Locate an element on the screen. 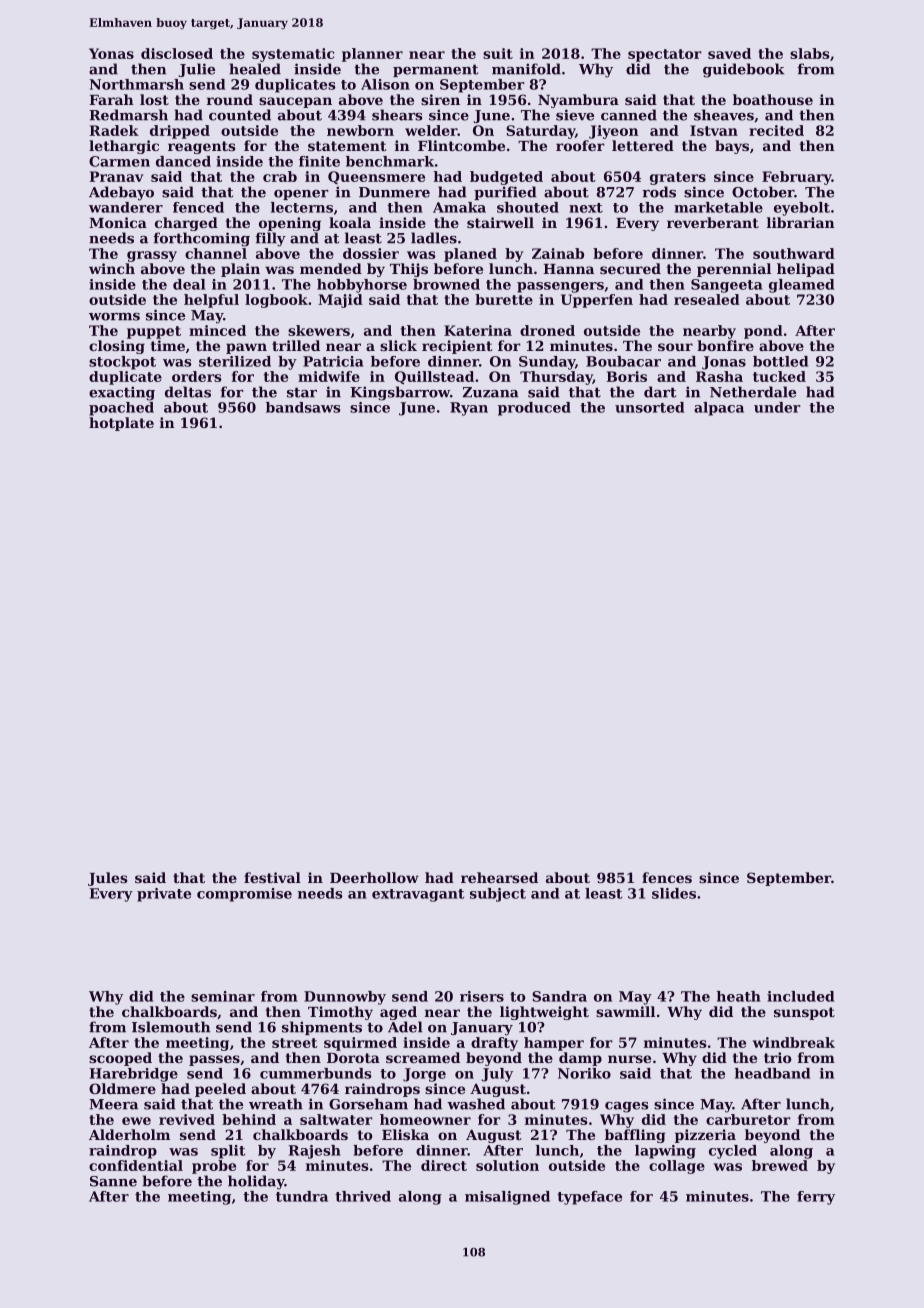 This screenshot has height=1308, width=924. lethargic is located at coordinates (124, 147).
